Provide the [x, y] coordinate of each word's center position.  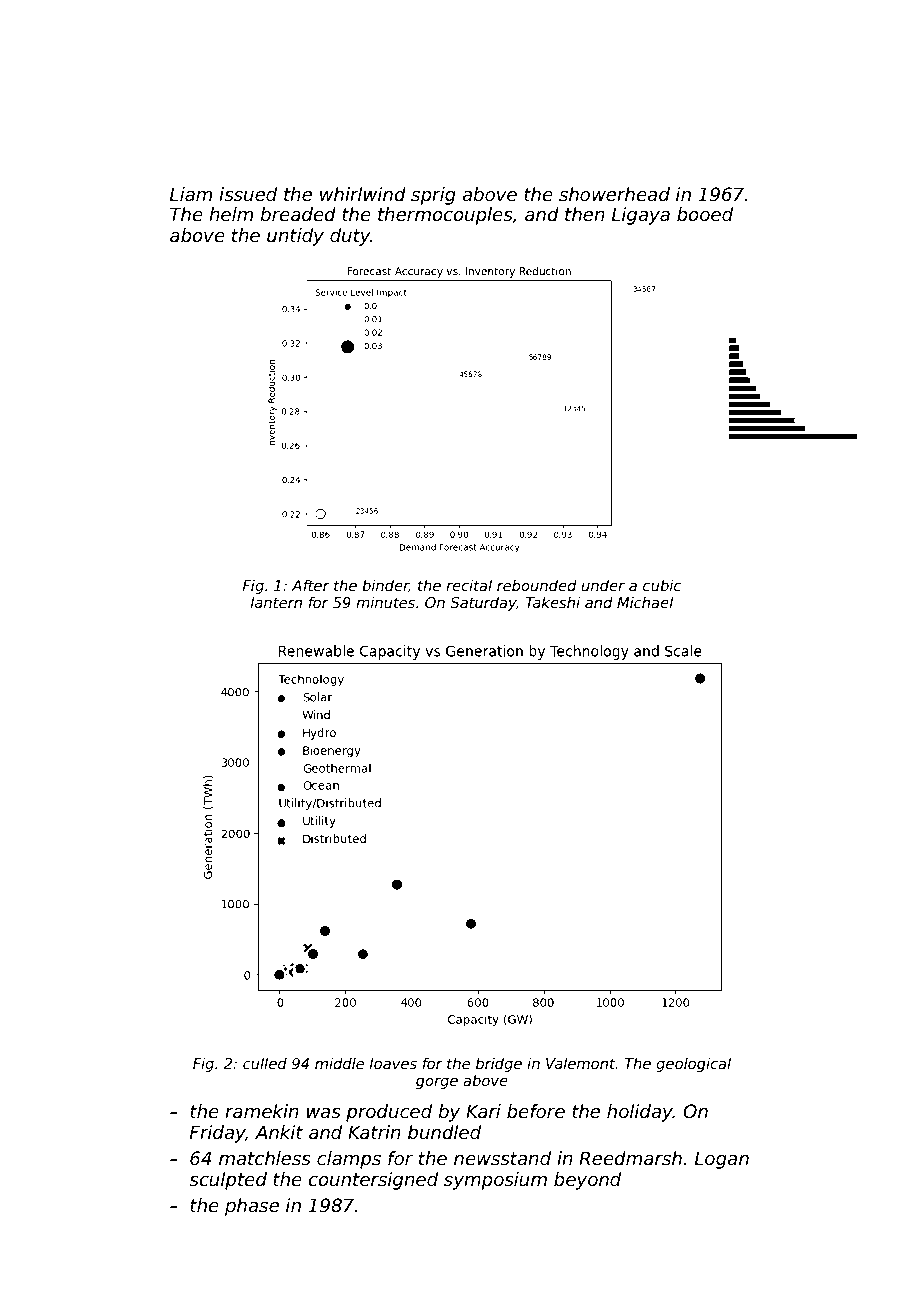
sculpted [228, 1181]
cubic [662, 585]
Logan [722, 1160]
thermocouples [445, 216]
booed [705, 214]
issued [248, 194]
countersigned [373, 1181]
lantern [276, 602]
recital [469, 585]
